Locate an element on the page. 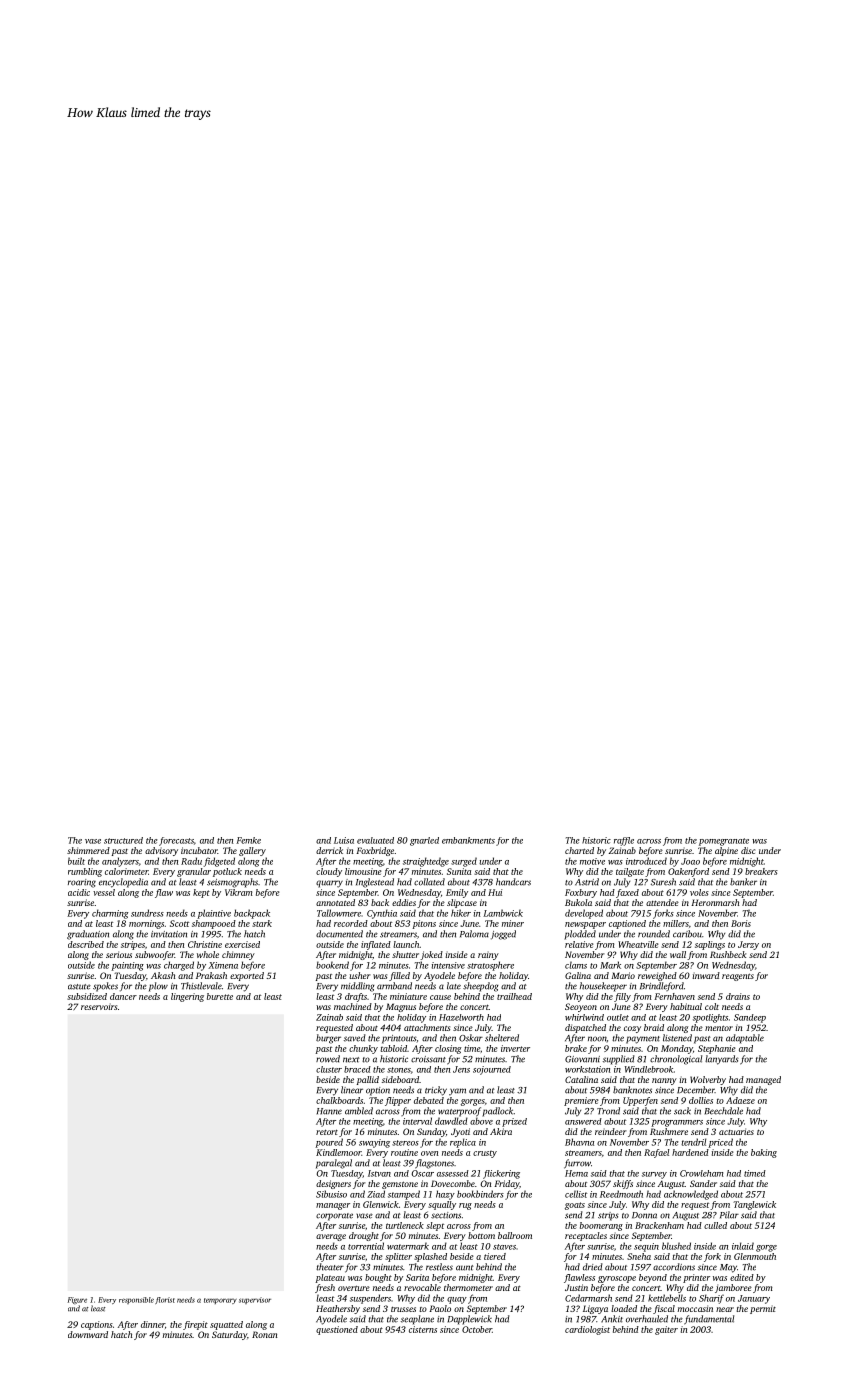 The image size is (849, 1400). charted is located at coordinates (579, 850).
